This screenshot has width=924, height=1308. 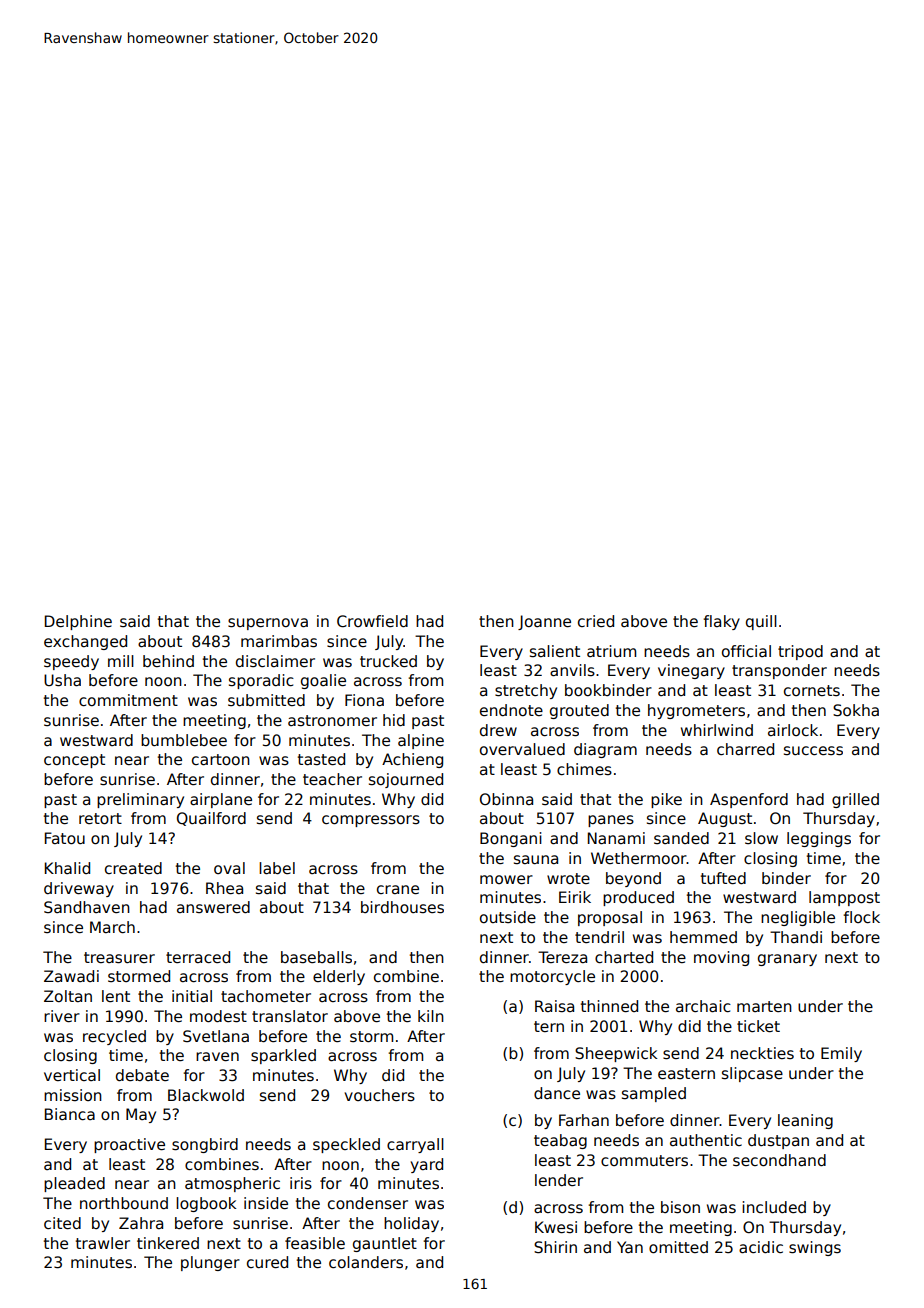 I want to click on Joanne, so click(x=544, y=622).
